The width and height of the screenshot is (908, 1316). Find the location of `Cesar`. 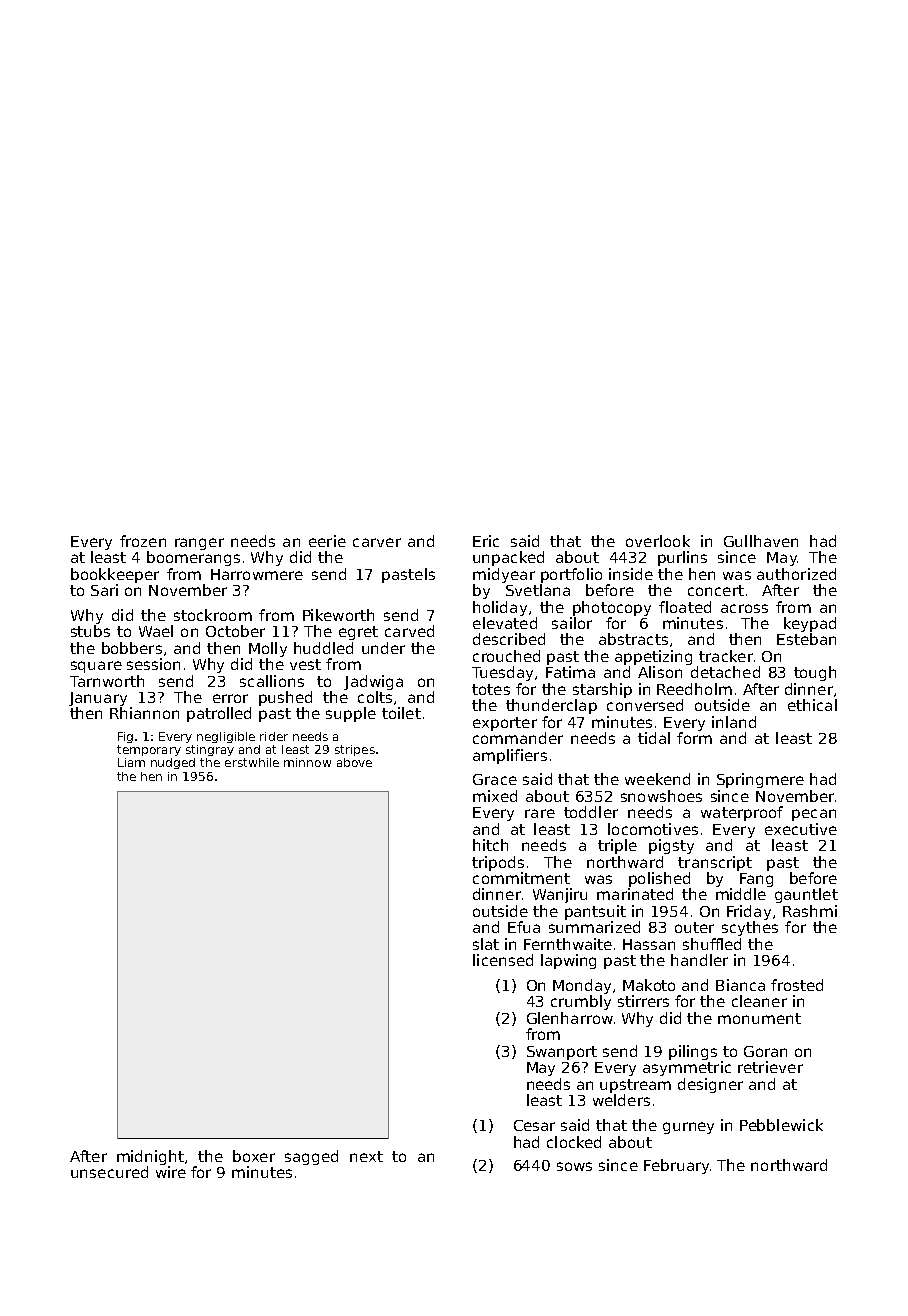

Cesar is located at coordinates (534, 1125).
